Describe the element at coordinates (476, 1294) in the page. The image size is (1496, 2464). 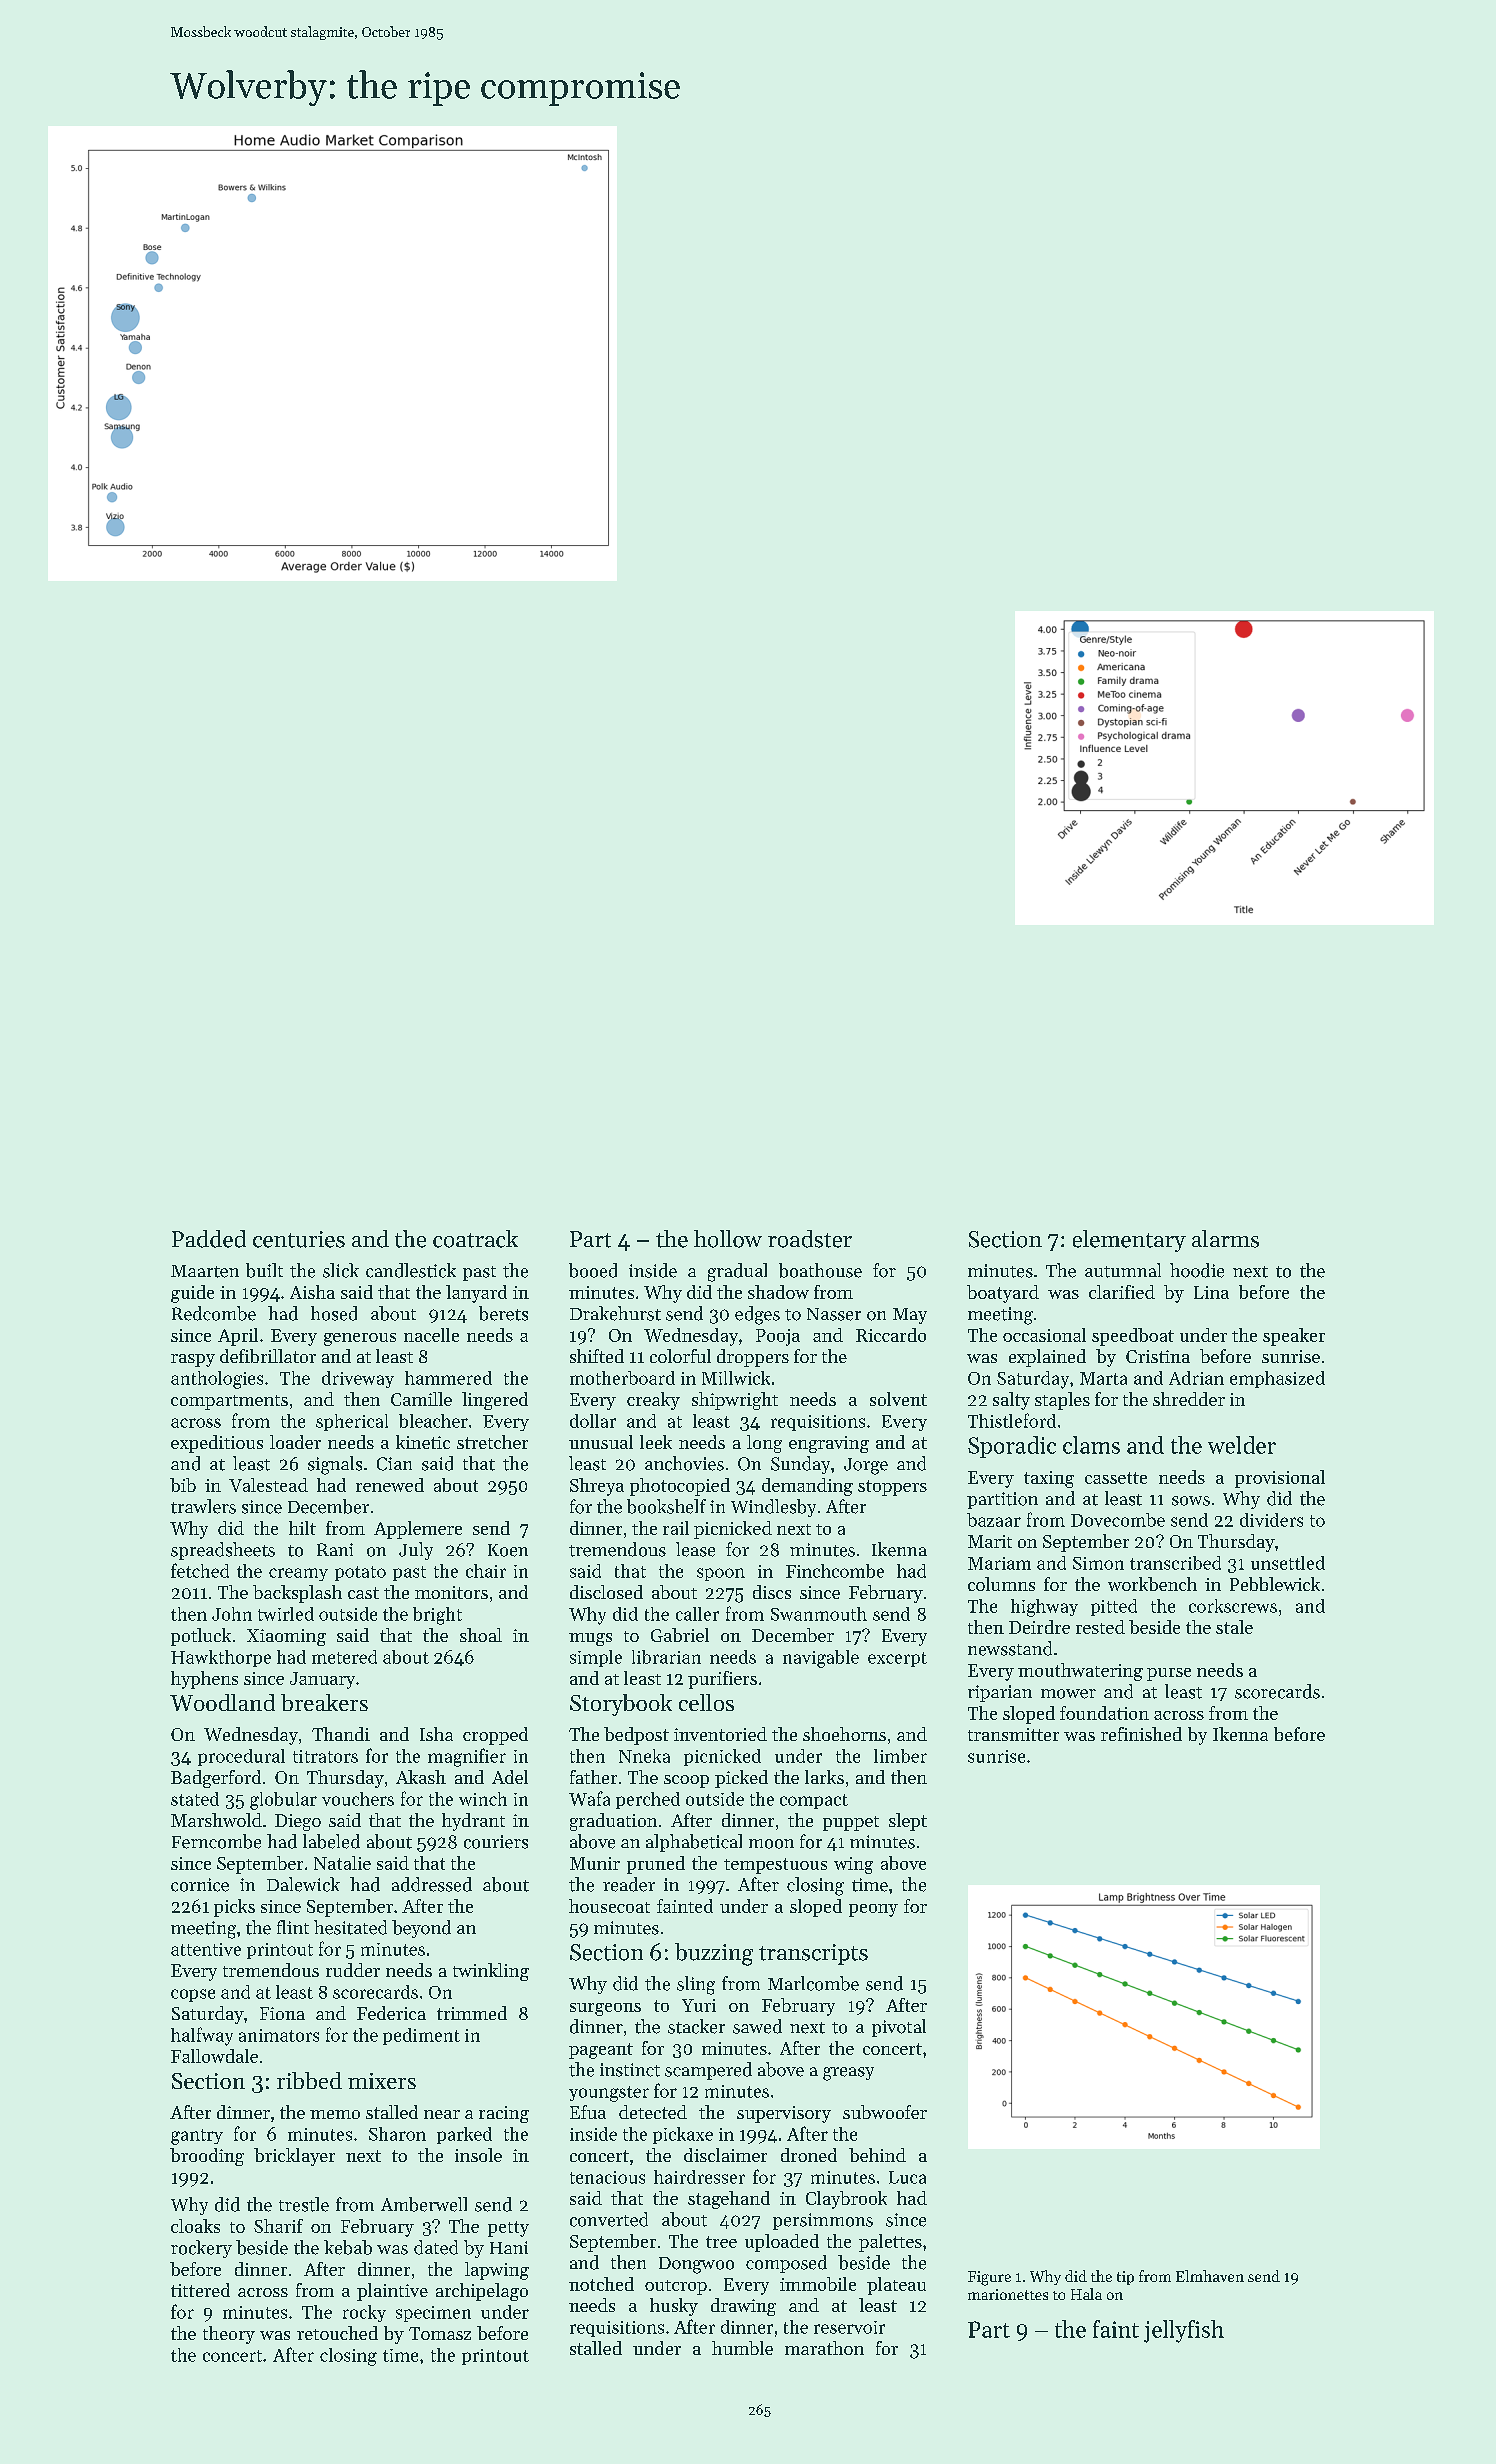
I see `lanyard` at that location.
